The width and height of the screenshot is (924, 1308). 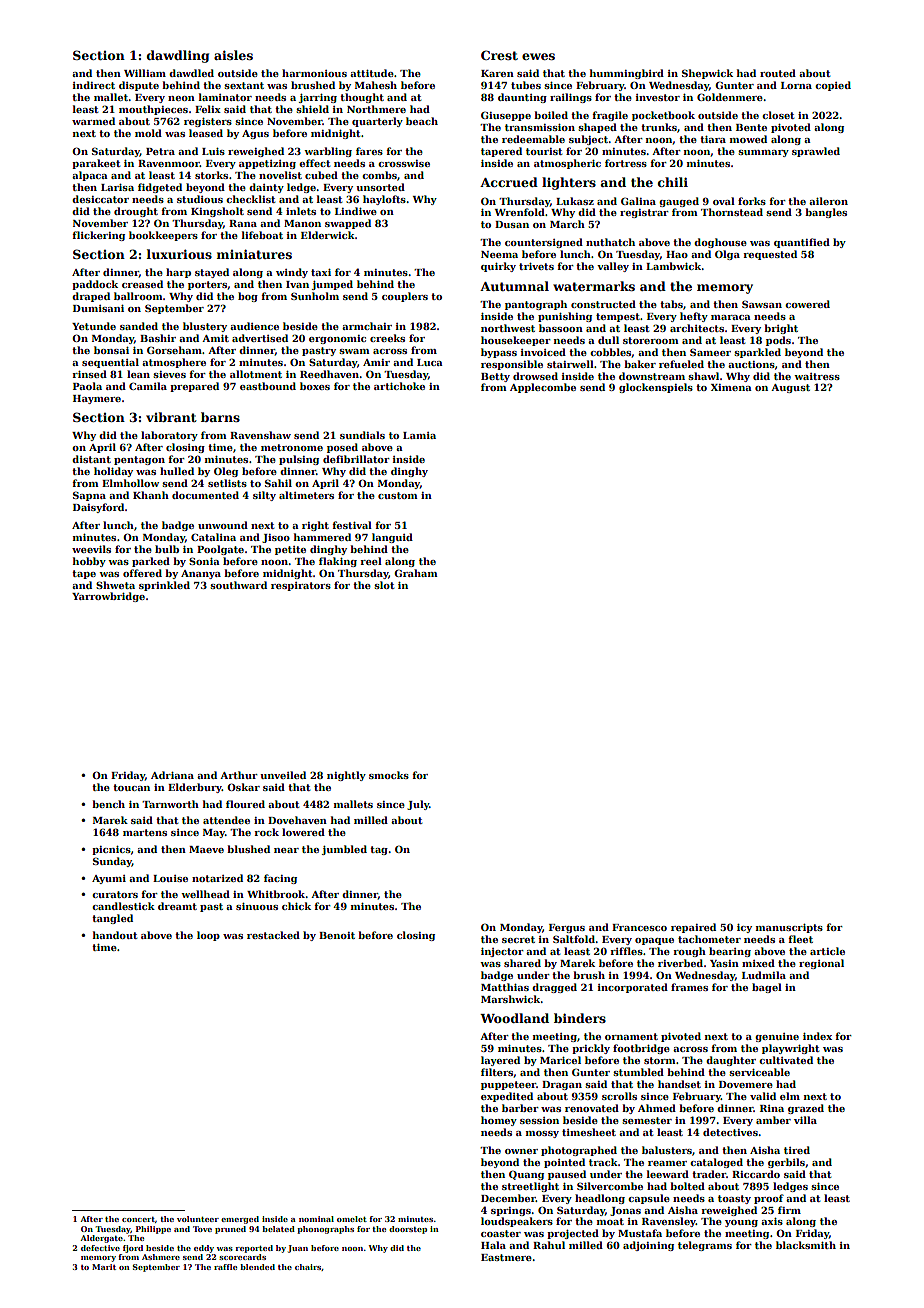 What do you see at coordinates (656, 388) in the screenshot?
I see `glockenspiels` at bounding box center [656, 388].
